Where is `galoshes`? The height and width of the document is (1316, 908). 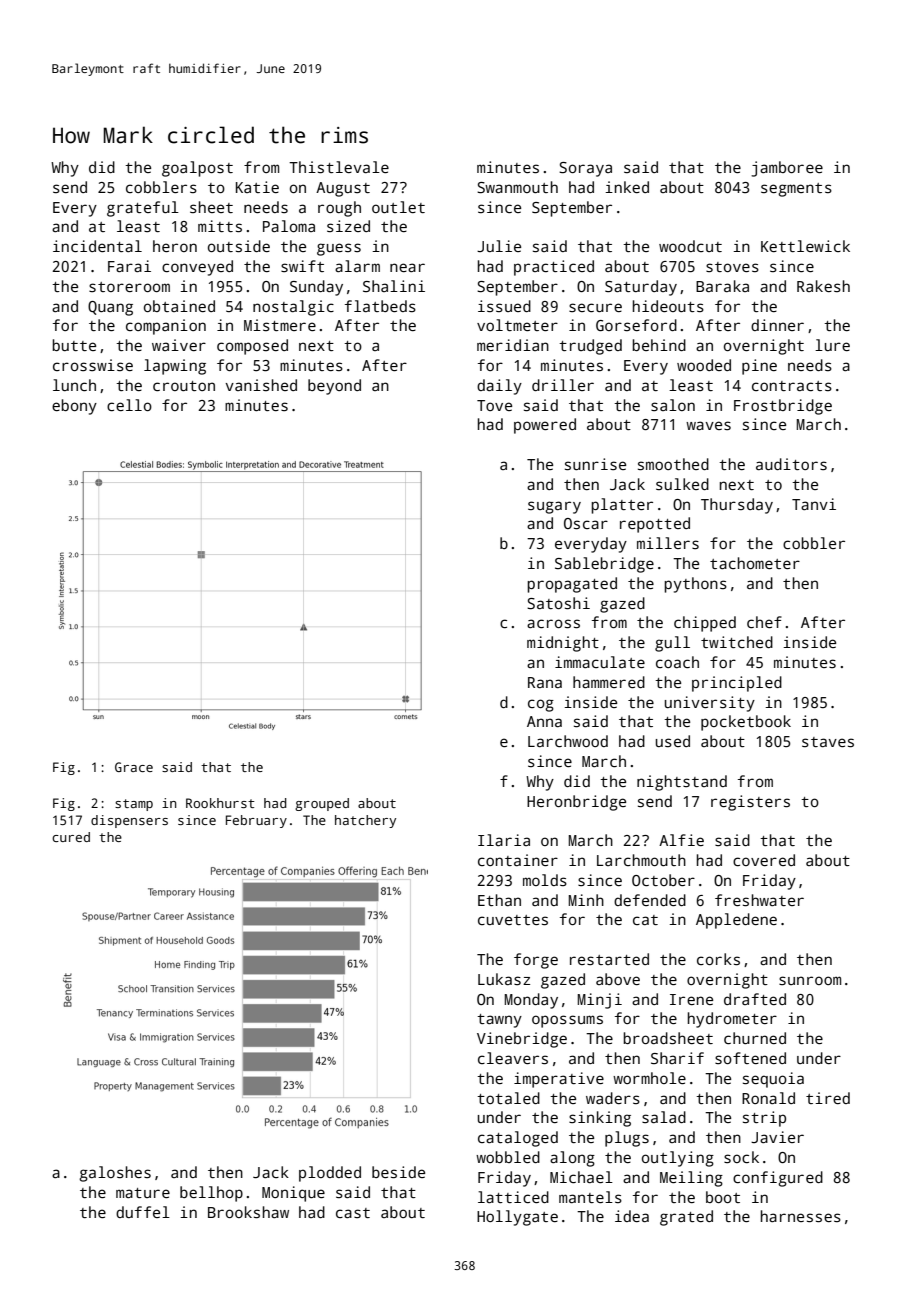 galoshes is located at coordinates (115, 1174).
